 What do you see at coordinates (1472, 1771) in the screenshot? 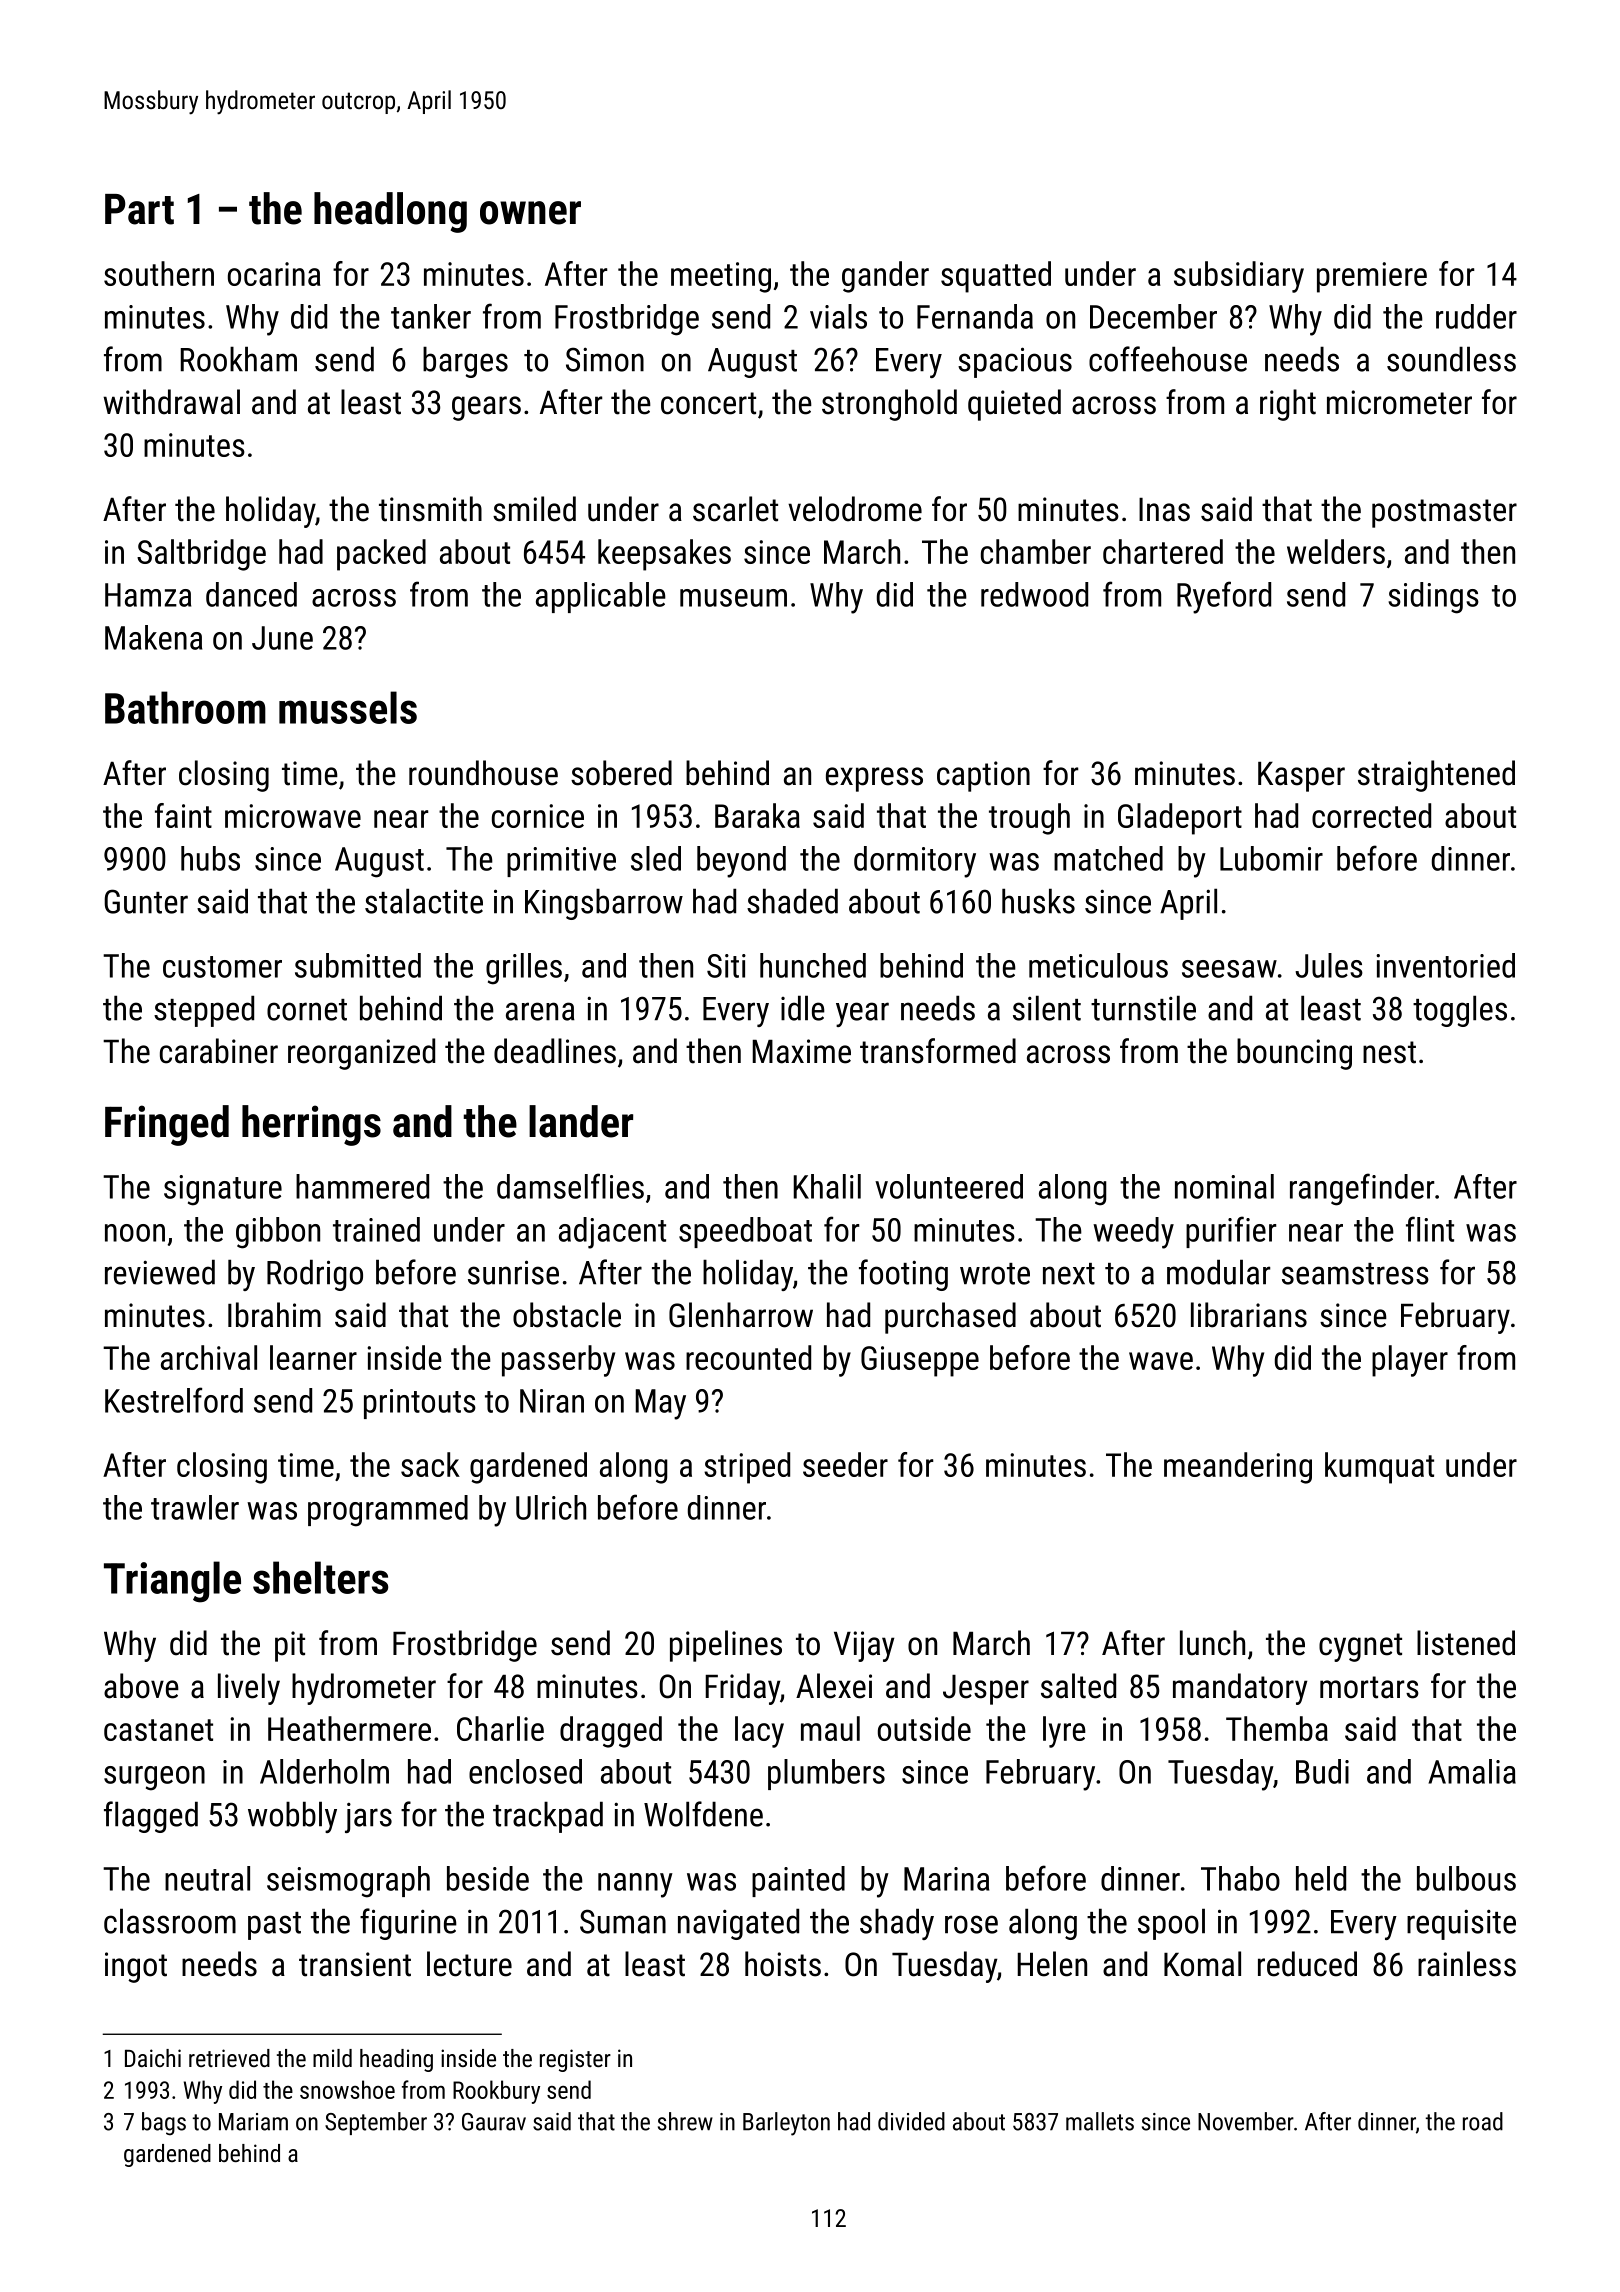
I see `Amalia` at bounding box center [1472, 1771].
